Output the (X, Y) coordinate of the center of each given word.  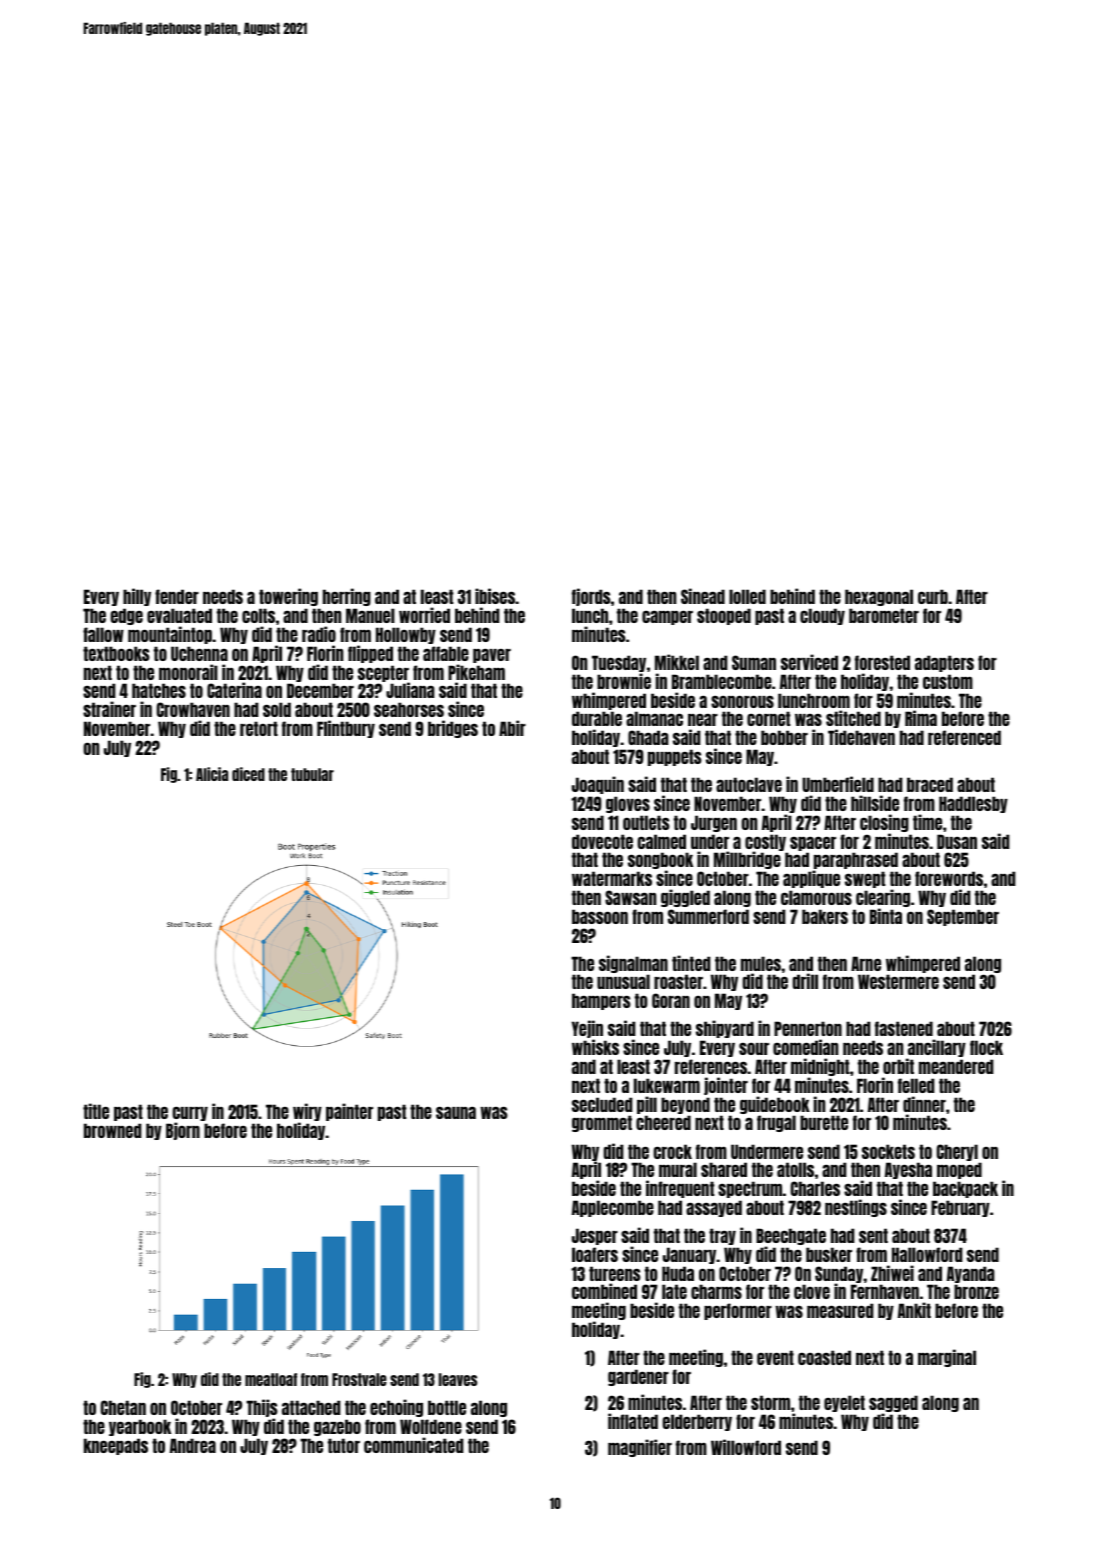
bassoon (600, 916)
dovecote (602, 841)
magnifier (640, 1448)
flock (986, 1047)
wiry (307, 1112)
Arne (866, 963)
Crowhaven (193, 709)
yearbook (140, 1427)
